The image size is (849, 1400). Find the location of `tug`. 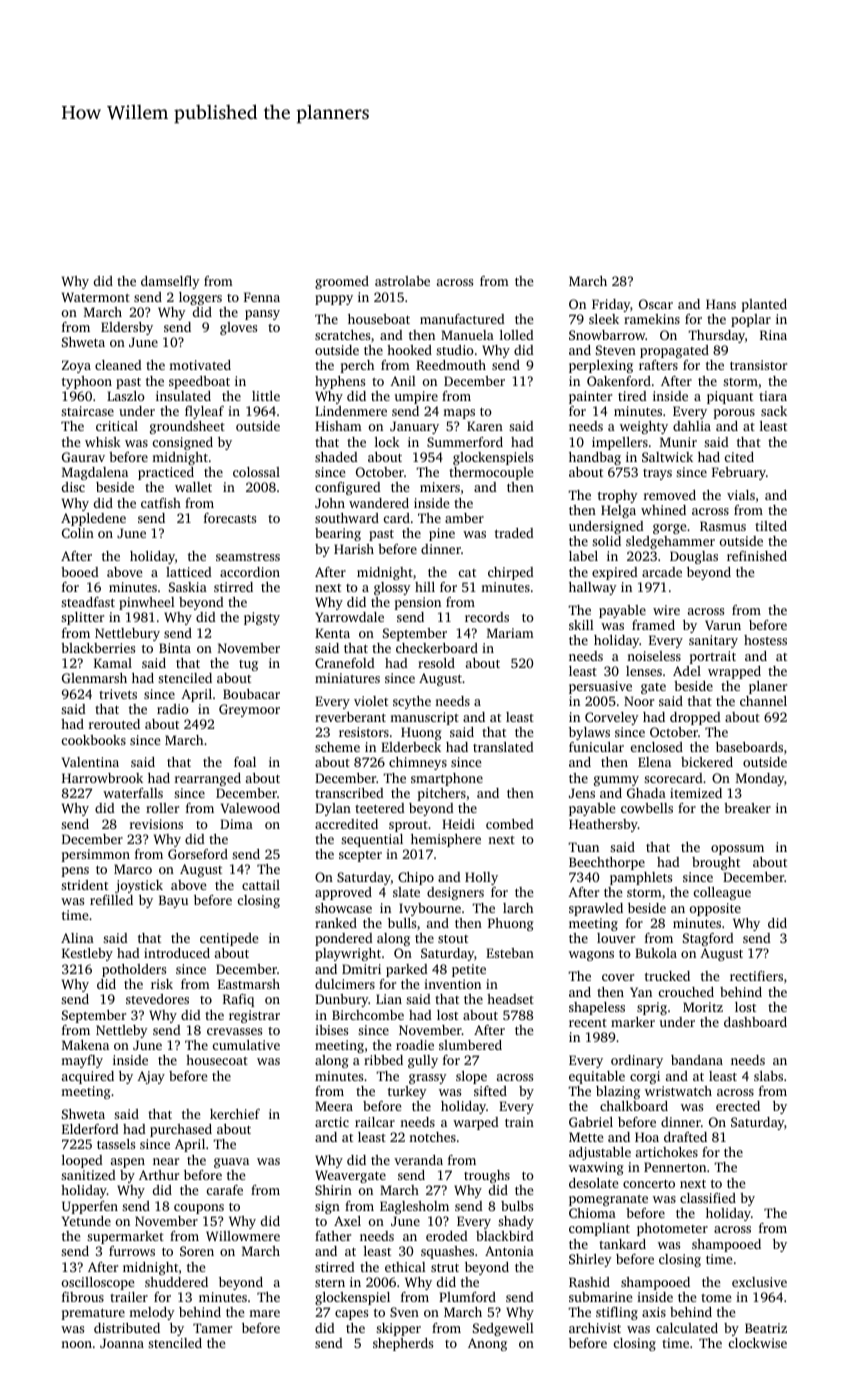

tug is located at coordinates (248, 665).
